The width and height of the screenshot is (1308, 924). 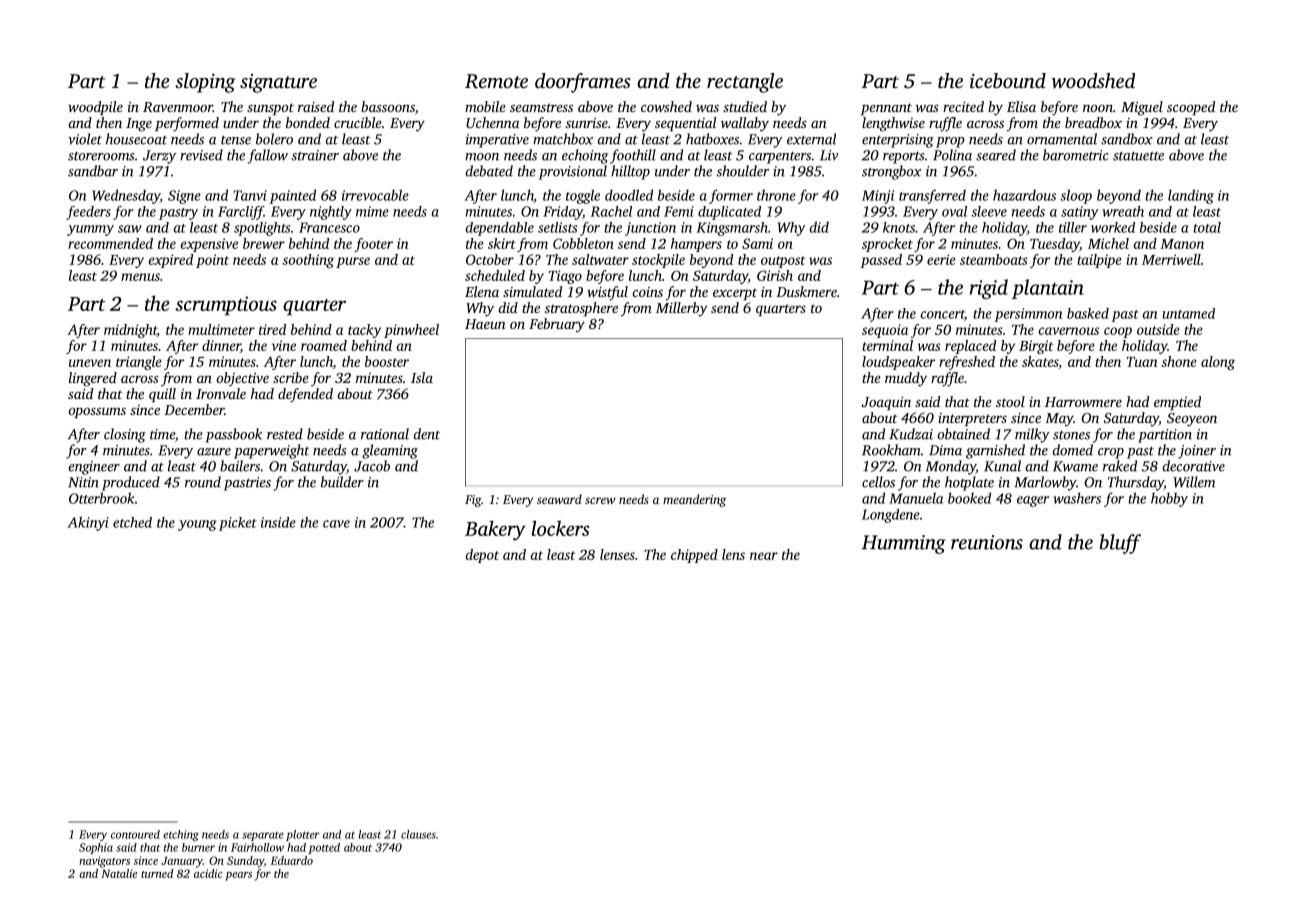 I want to click on brewer, so click(x=264, y=243).
